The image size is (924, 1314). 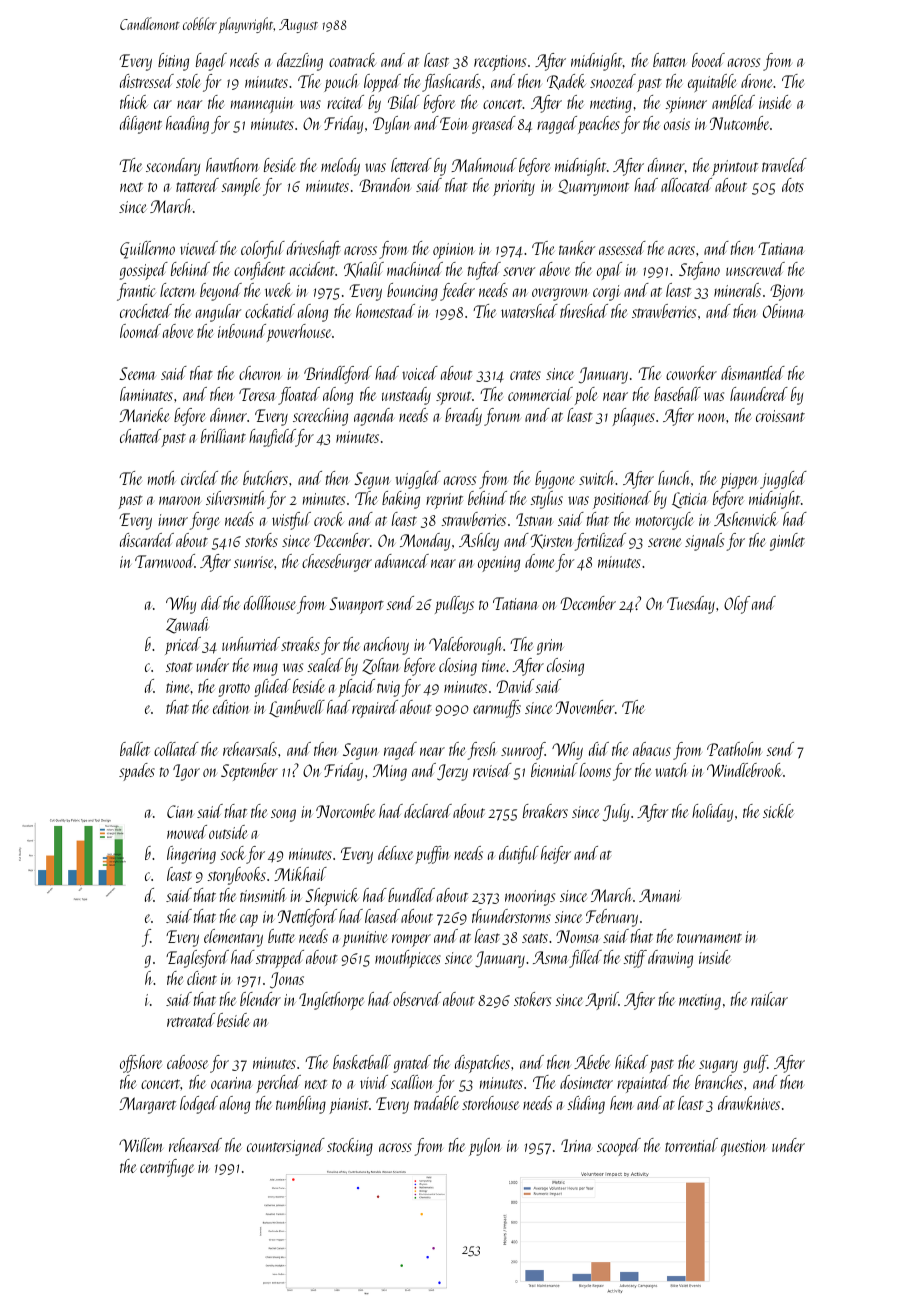 What do you see at coordinates (690, 500) in the screenshot?
I see `Leticia` at bounding box center [690, 500].
